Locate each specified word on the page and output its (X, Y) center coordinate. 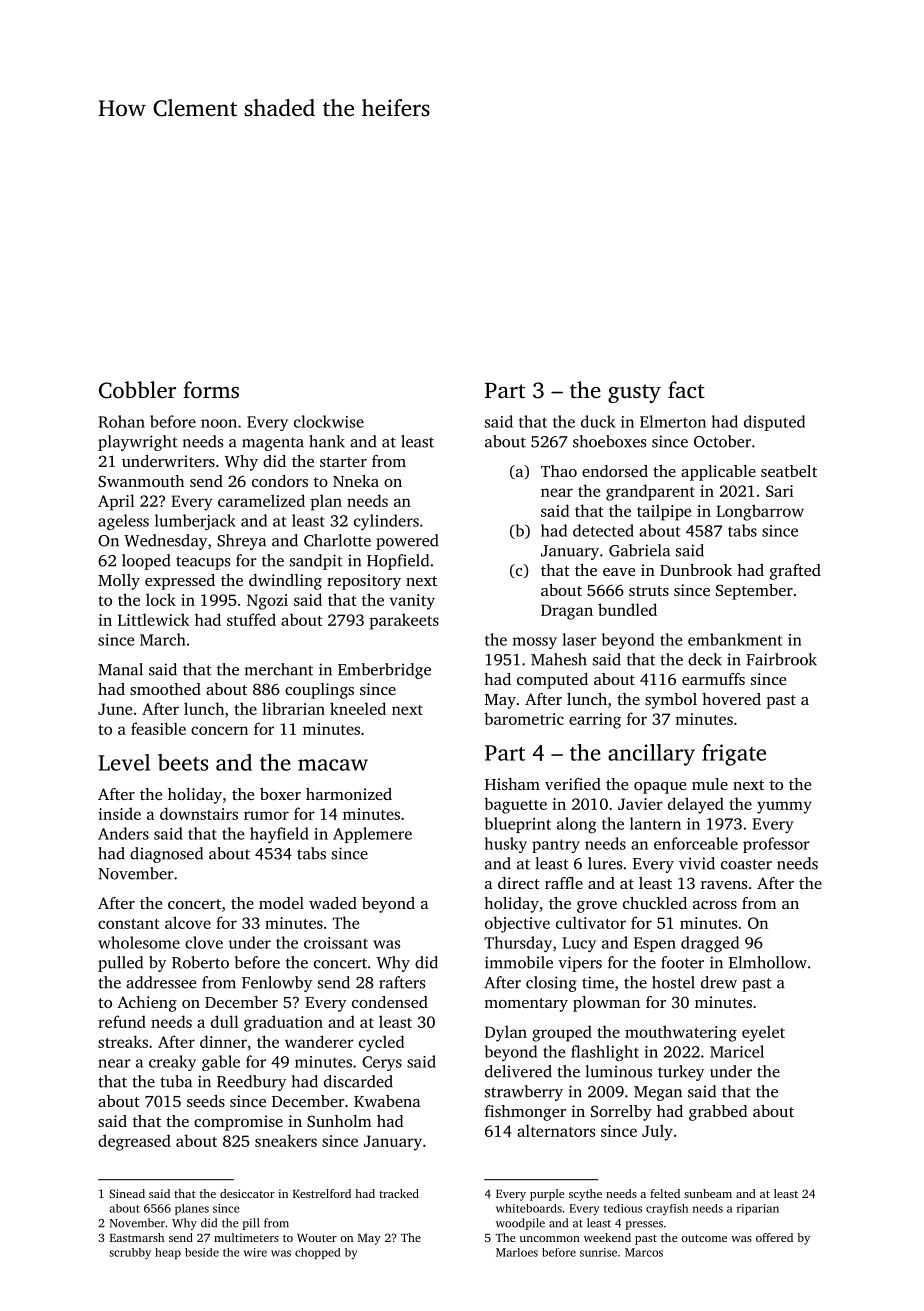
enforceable (696, 843)
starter (343, 462)
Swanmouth (141, 481)
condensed (390, 1002)
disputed (774, 423)
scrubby (130, 1253)
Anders (123, 833)
